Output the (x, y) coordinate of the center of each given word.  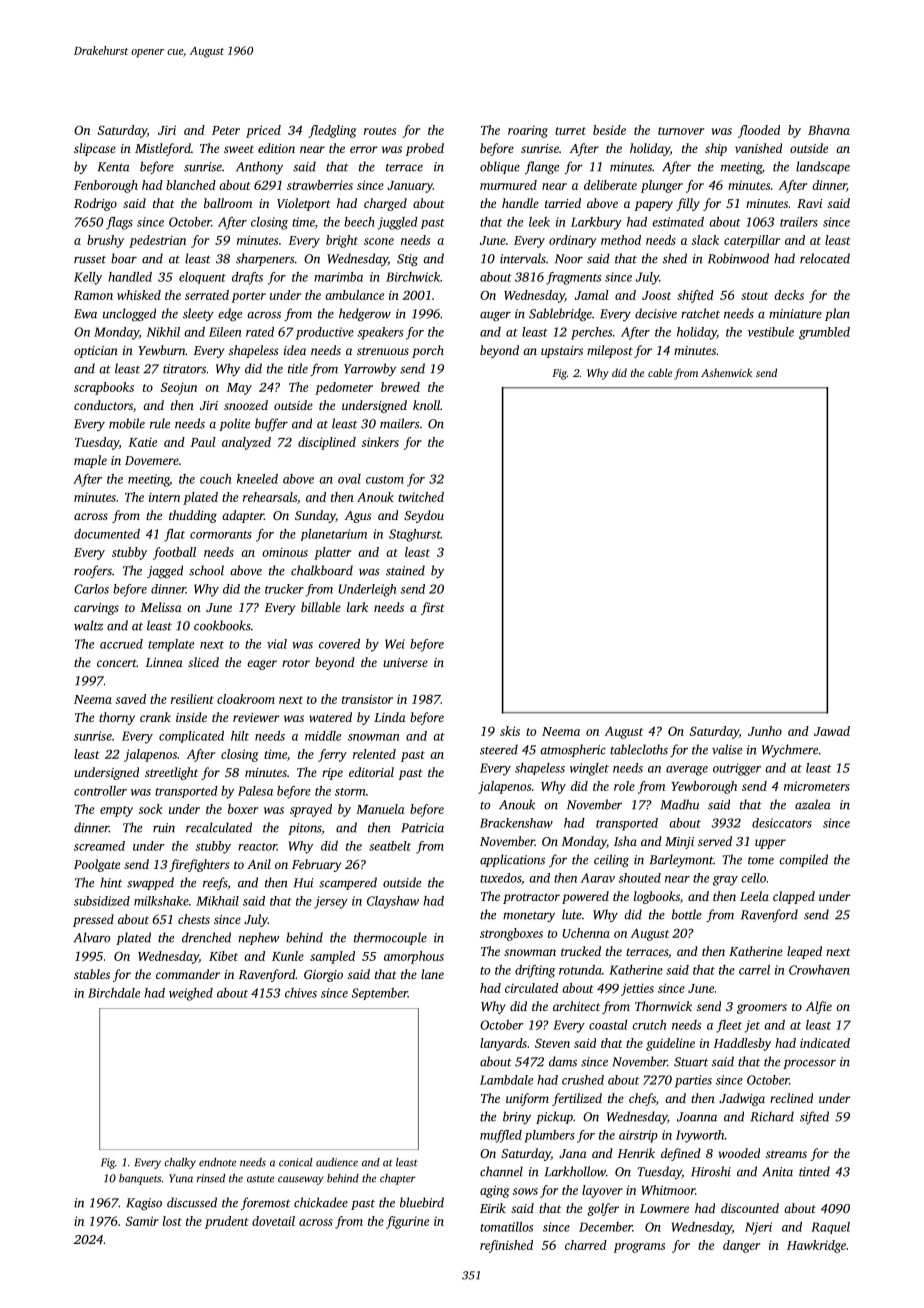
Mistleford (163, 149)
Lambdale (506, 1080)
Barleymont (681, 860)
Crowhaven (819, 970)
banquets (140, 1179)
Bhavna (829, 130)
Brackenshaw (516, 823)
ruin (164, 828)
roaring (528, 131)
